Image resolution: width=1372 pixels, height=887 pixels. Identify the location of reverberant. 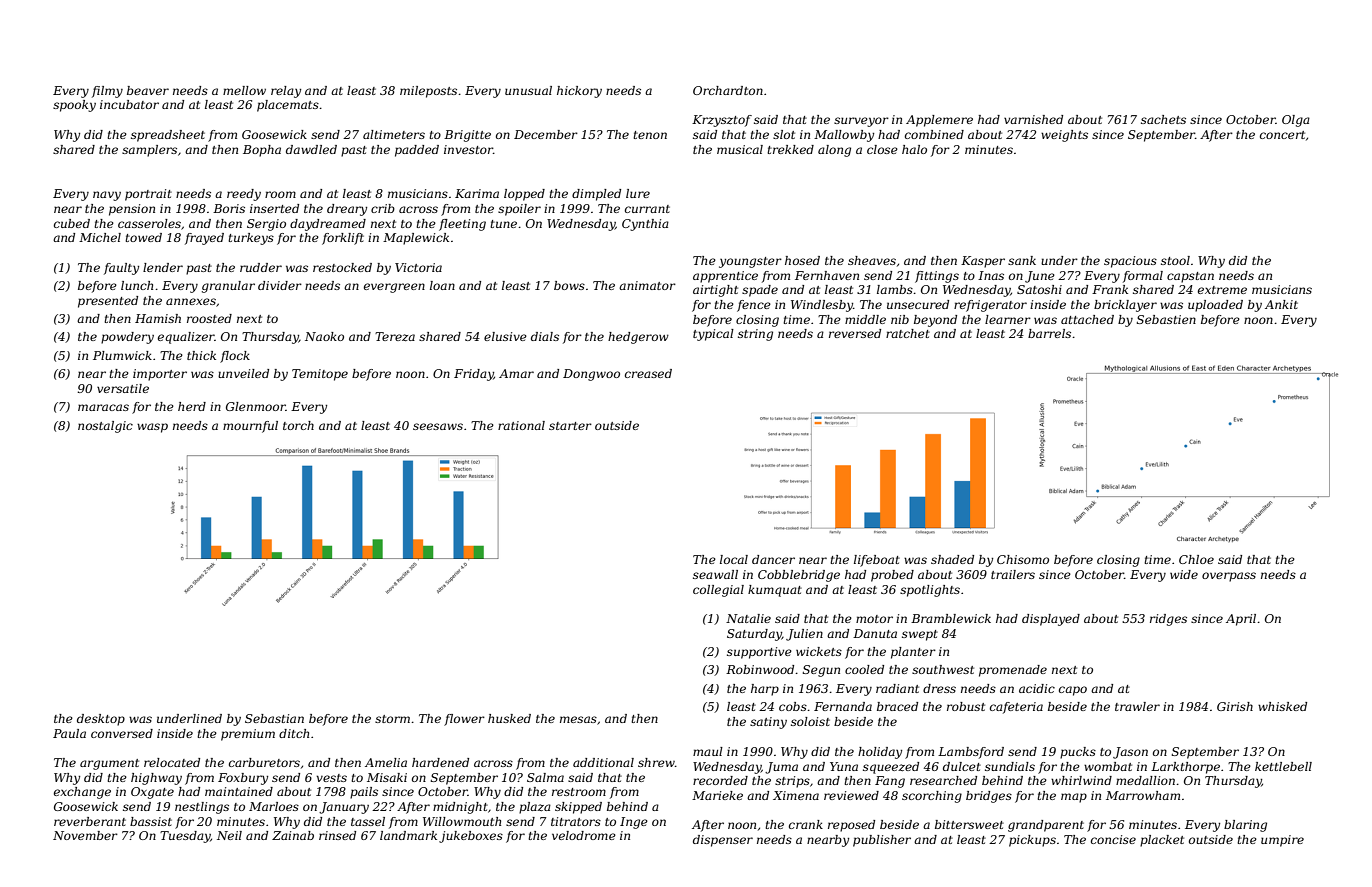
(90, 821).
